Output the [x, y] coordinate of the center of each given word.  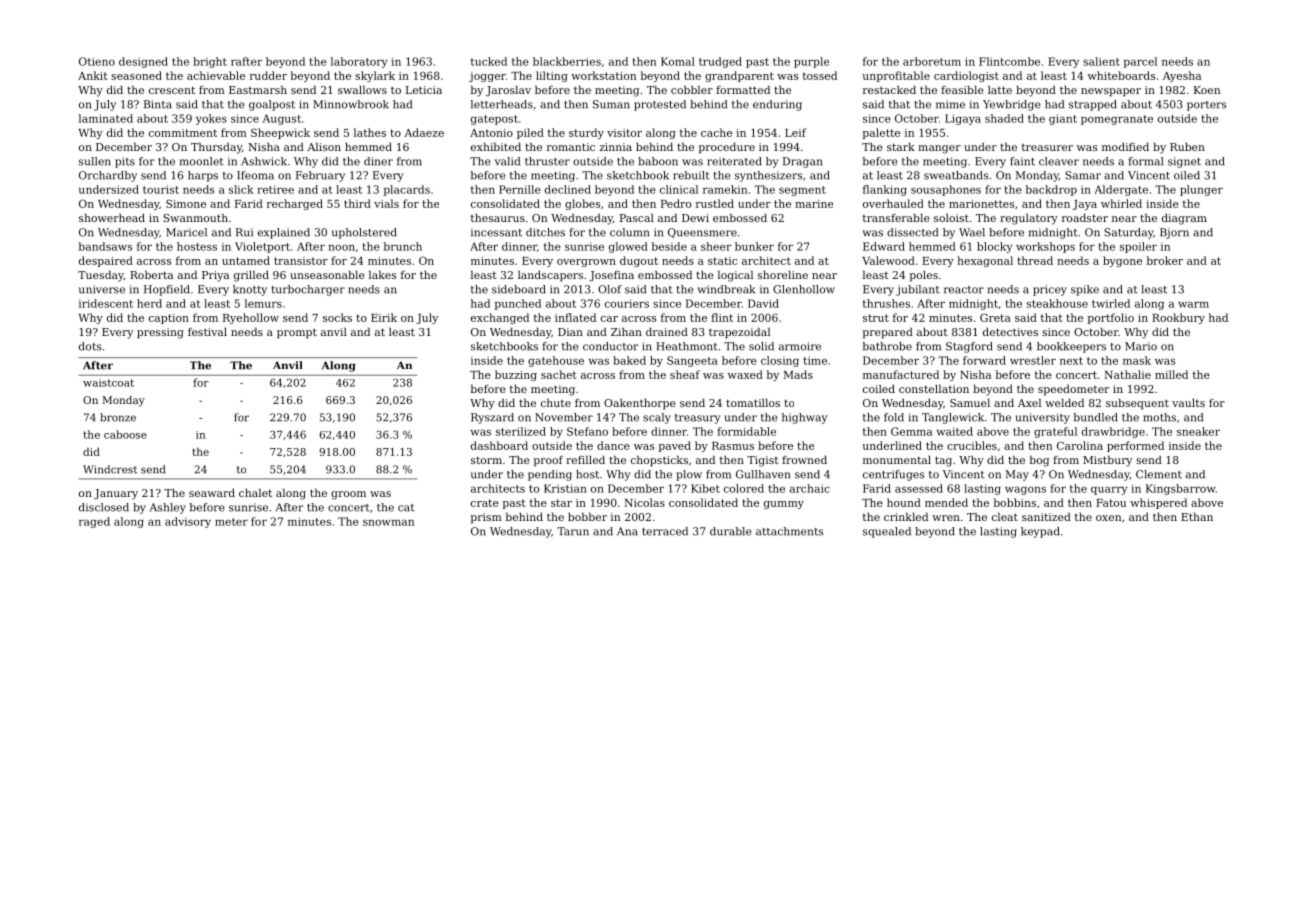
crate [485, 503]
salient [1101, 61]
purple [811, 62]
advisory [188, 522]
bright [210, 62]
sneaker [1198, 431]
